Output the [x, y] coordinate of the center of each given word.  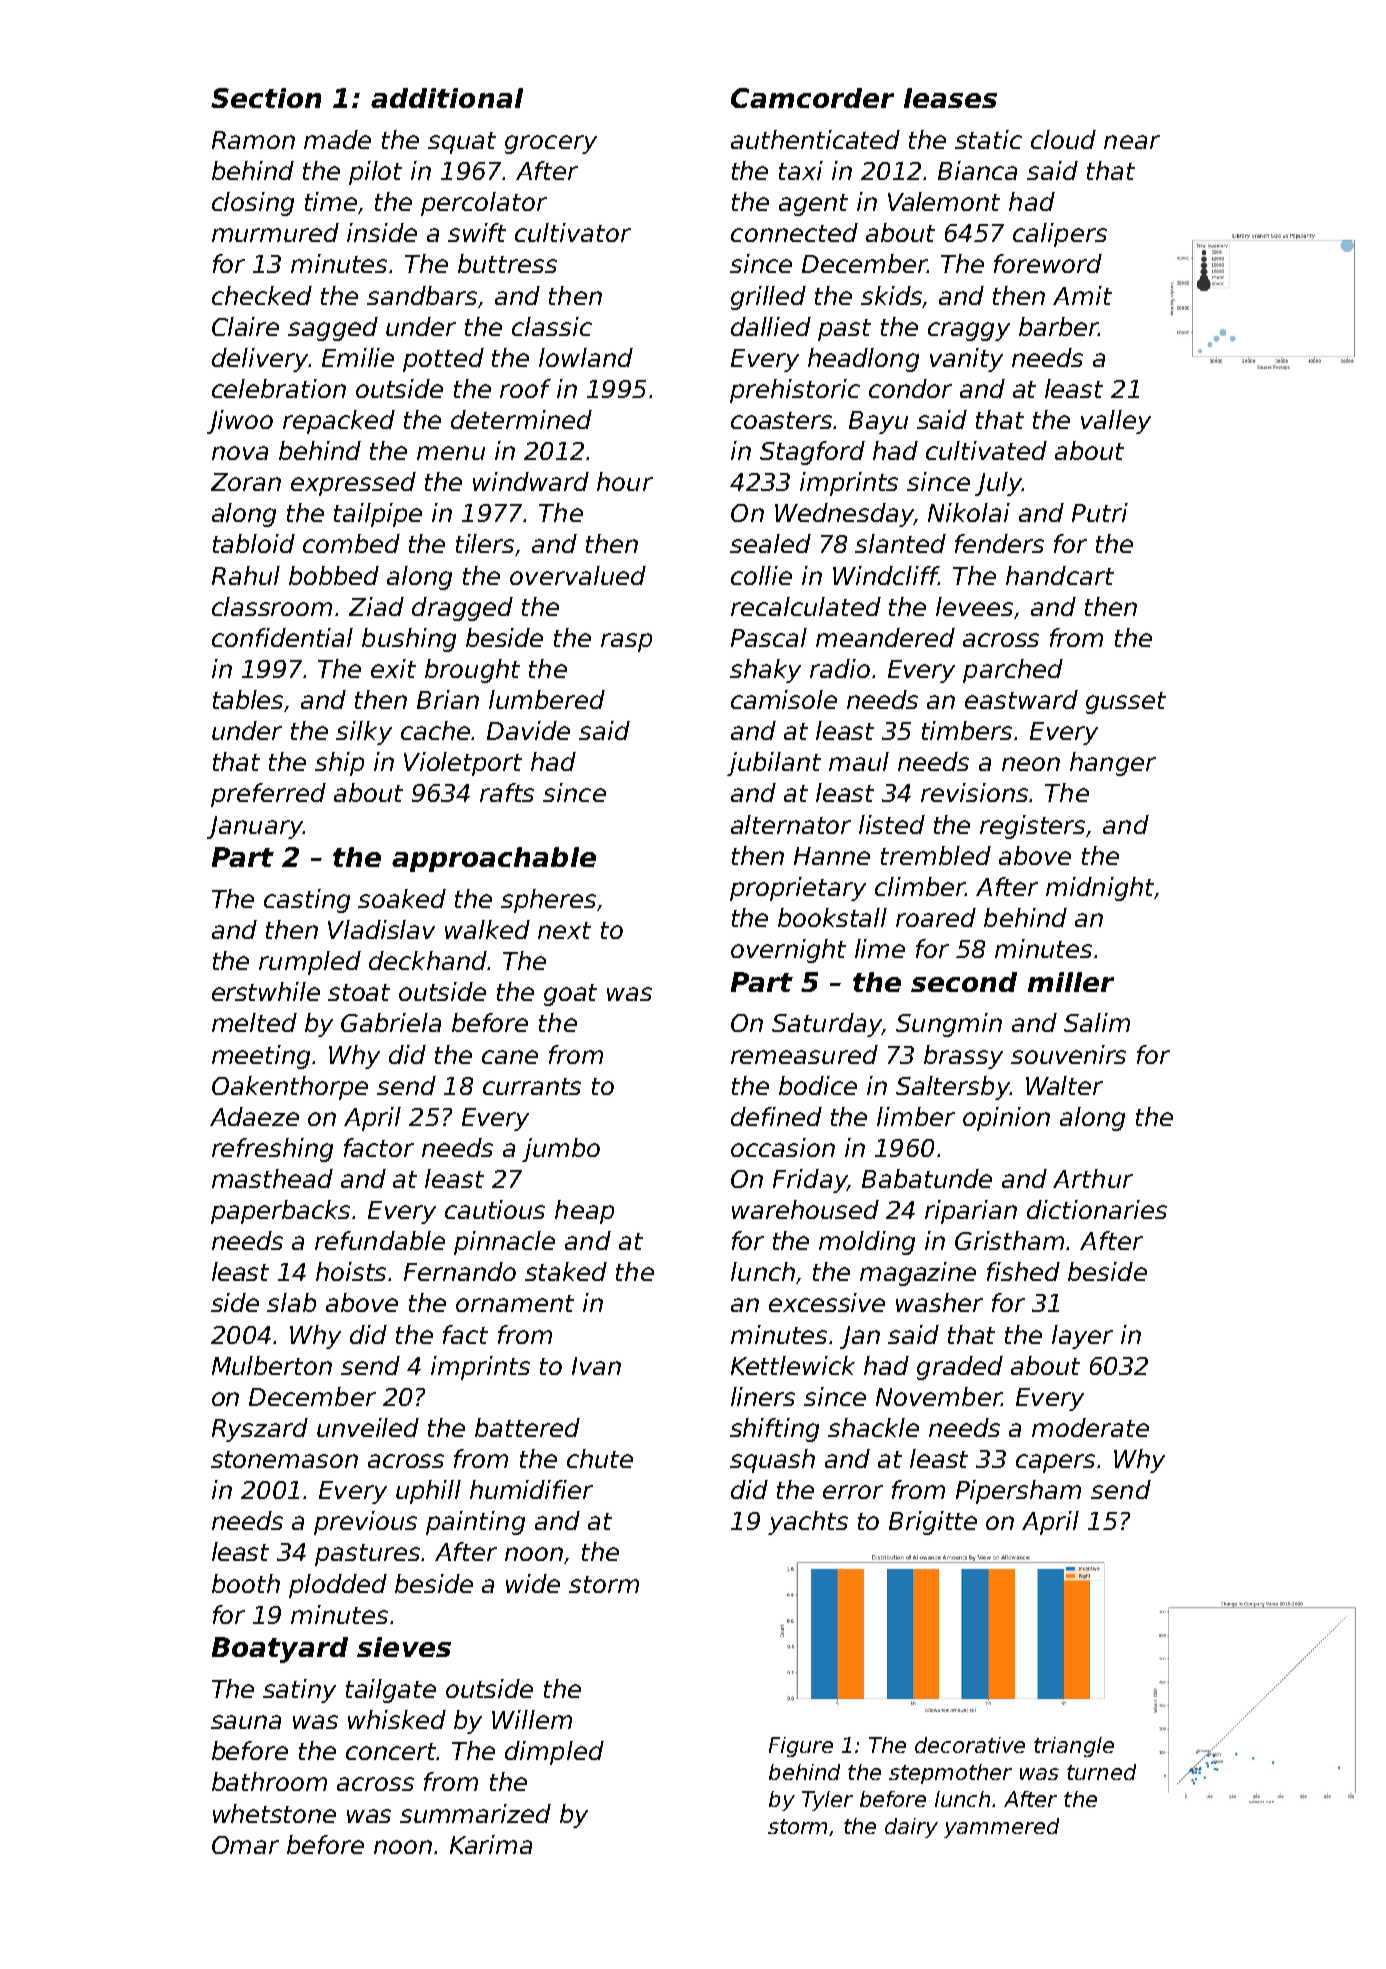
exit [393, 668]
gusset [1126, 703]
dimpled [554, 1753]
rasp [626, 642]
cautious [495, 1209]
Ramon [253, 140]
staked [566, 1271]
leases [950, 98]
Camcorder [812, 98]
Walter [1064, 1085]
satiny [299, 1691]
